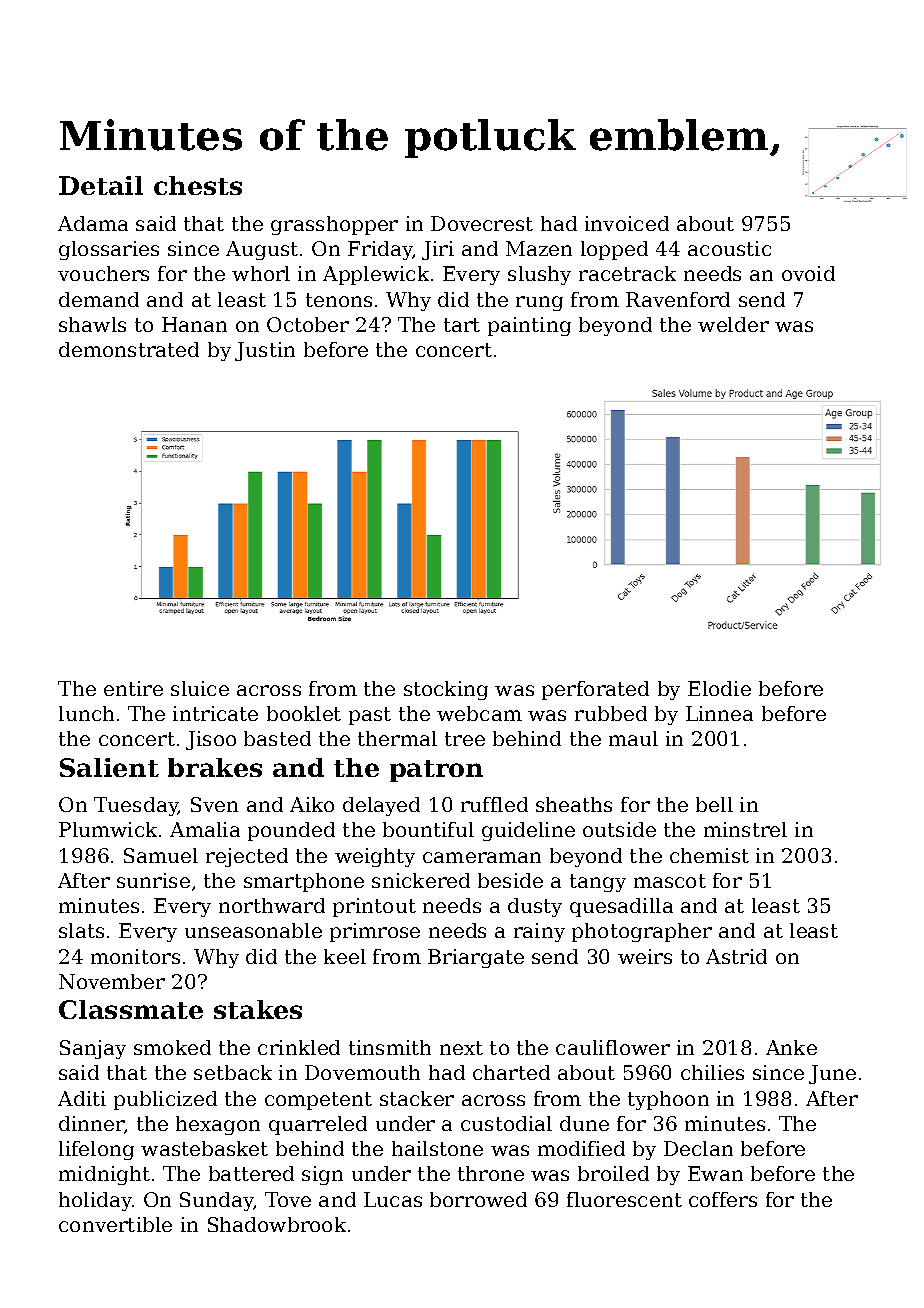  What do you see at coordinates (539, 248) in the page?
I see `Mazen` at bounding box center [539, 248].
